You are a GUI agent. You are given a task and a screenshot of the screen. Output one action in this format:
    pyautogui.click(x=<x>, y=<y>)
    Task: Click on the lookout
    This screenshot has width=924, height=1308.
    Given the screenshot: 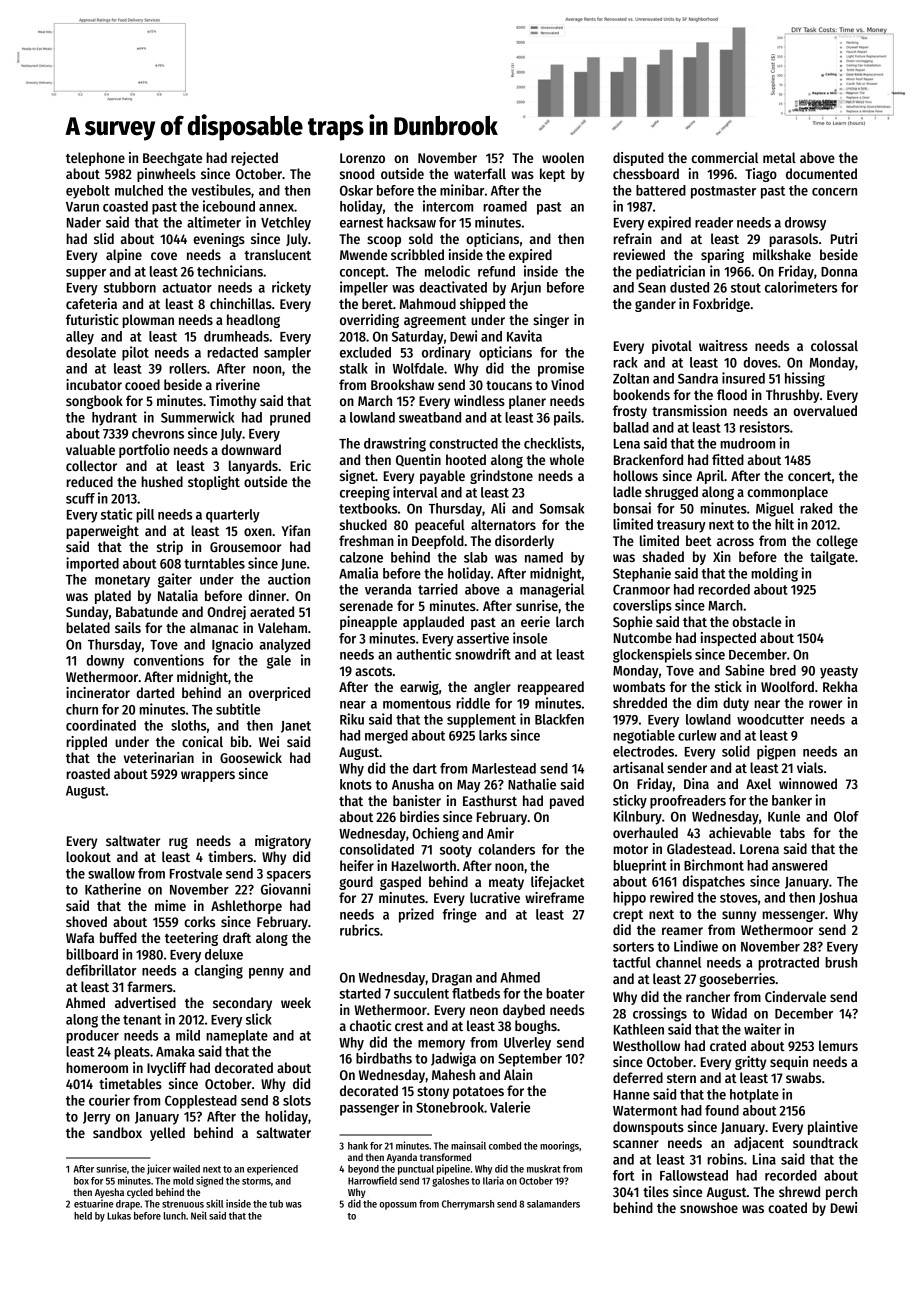 What is the action you would take?
    pyautogui.click(x=88, y=856)
